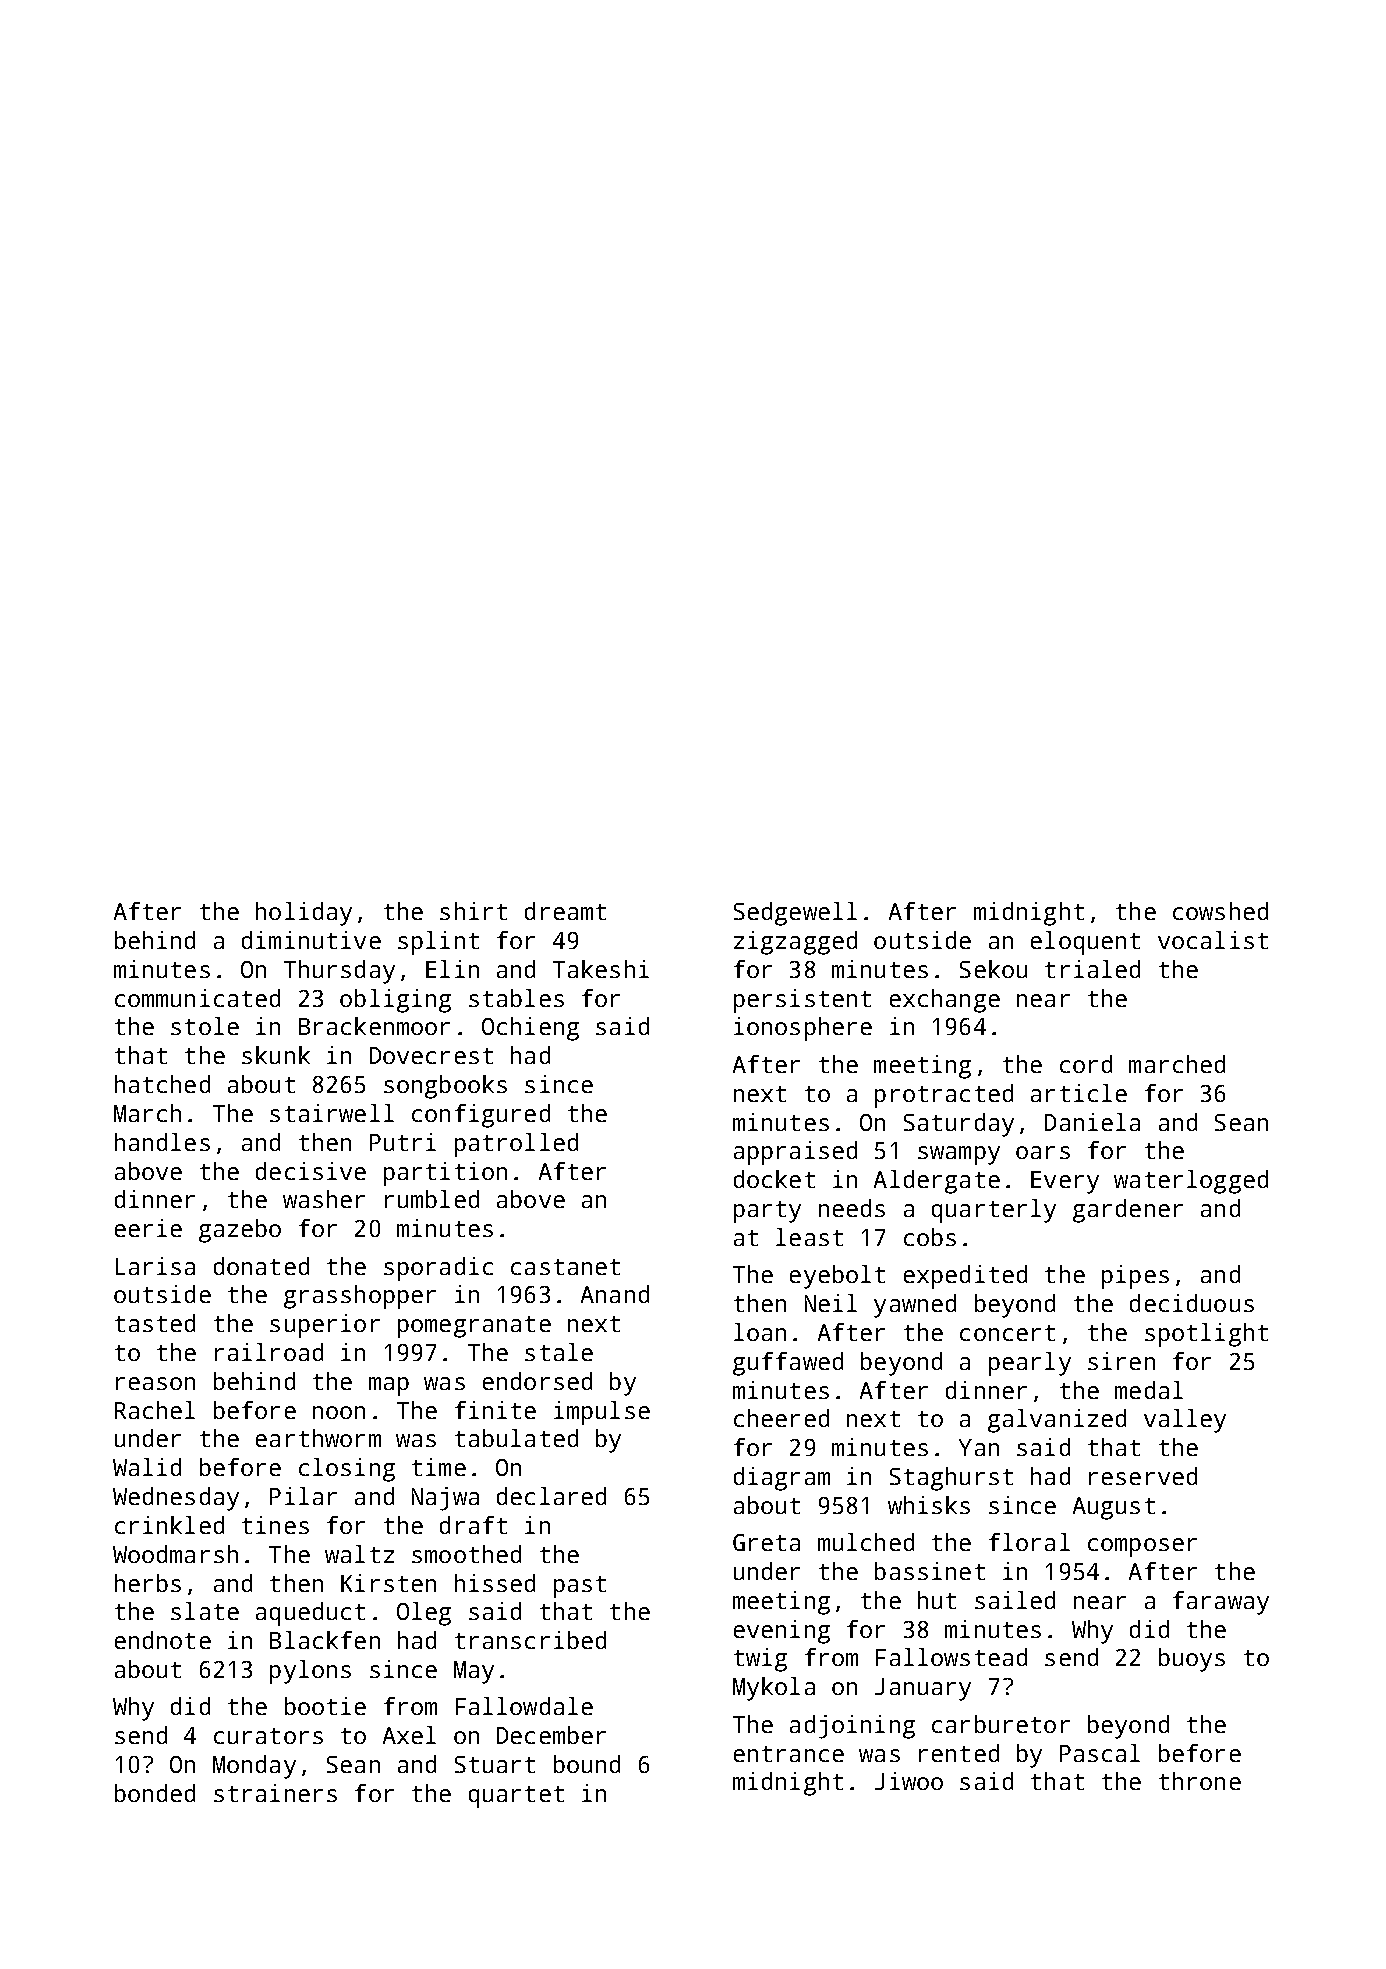 This page has width=1386, height=1969. Describe the element at coordinates (495, 1410) in the page. I see `finite` at that location.
